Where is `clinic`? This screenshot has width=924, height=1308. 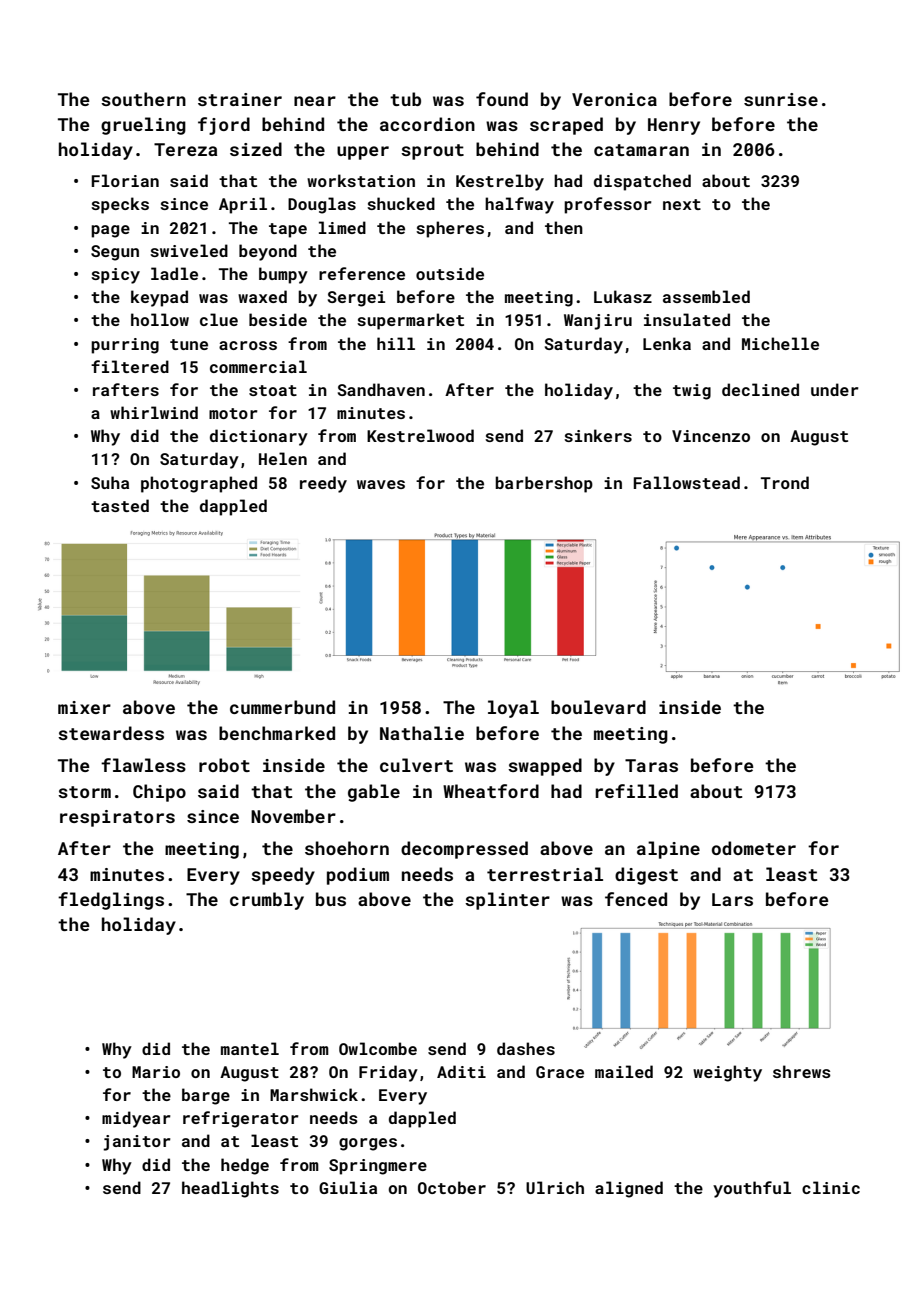 clinic is located at coordinates (831, 1187).
